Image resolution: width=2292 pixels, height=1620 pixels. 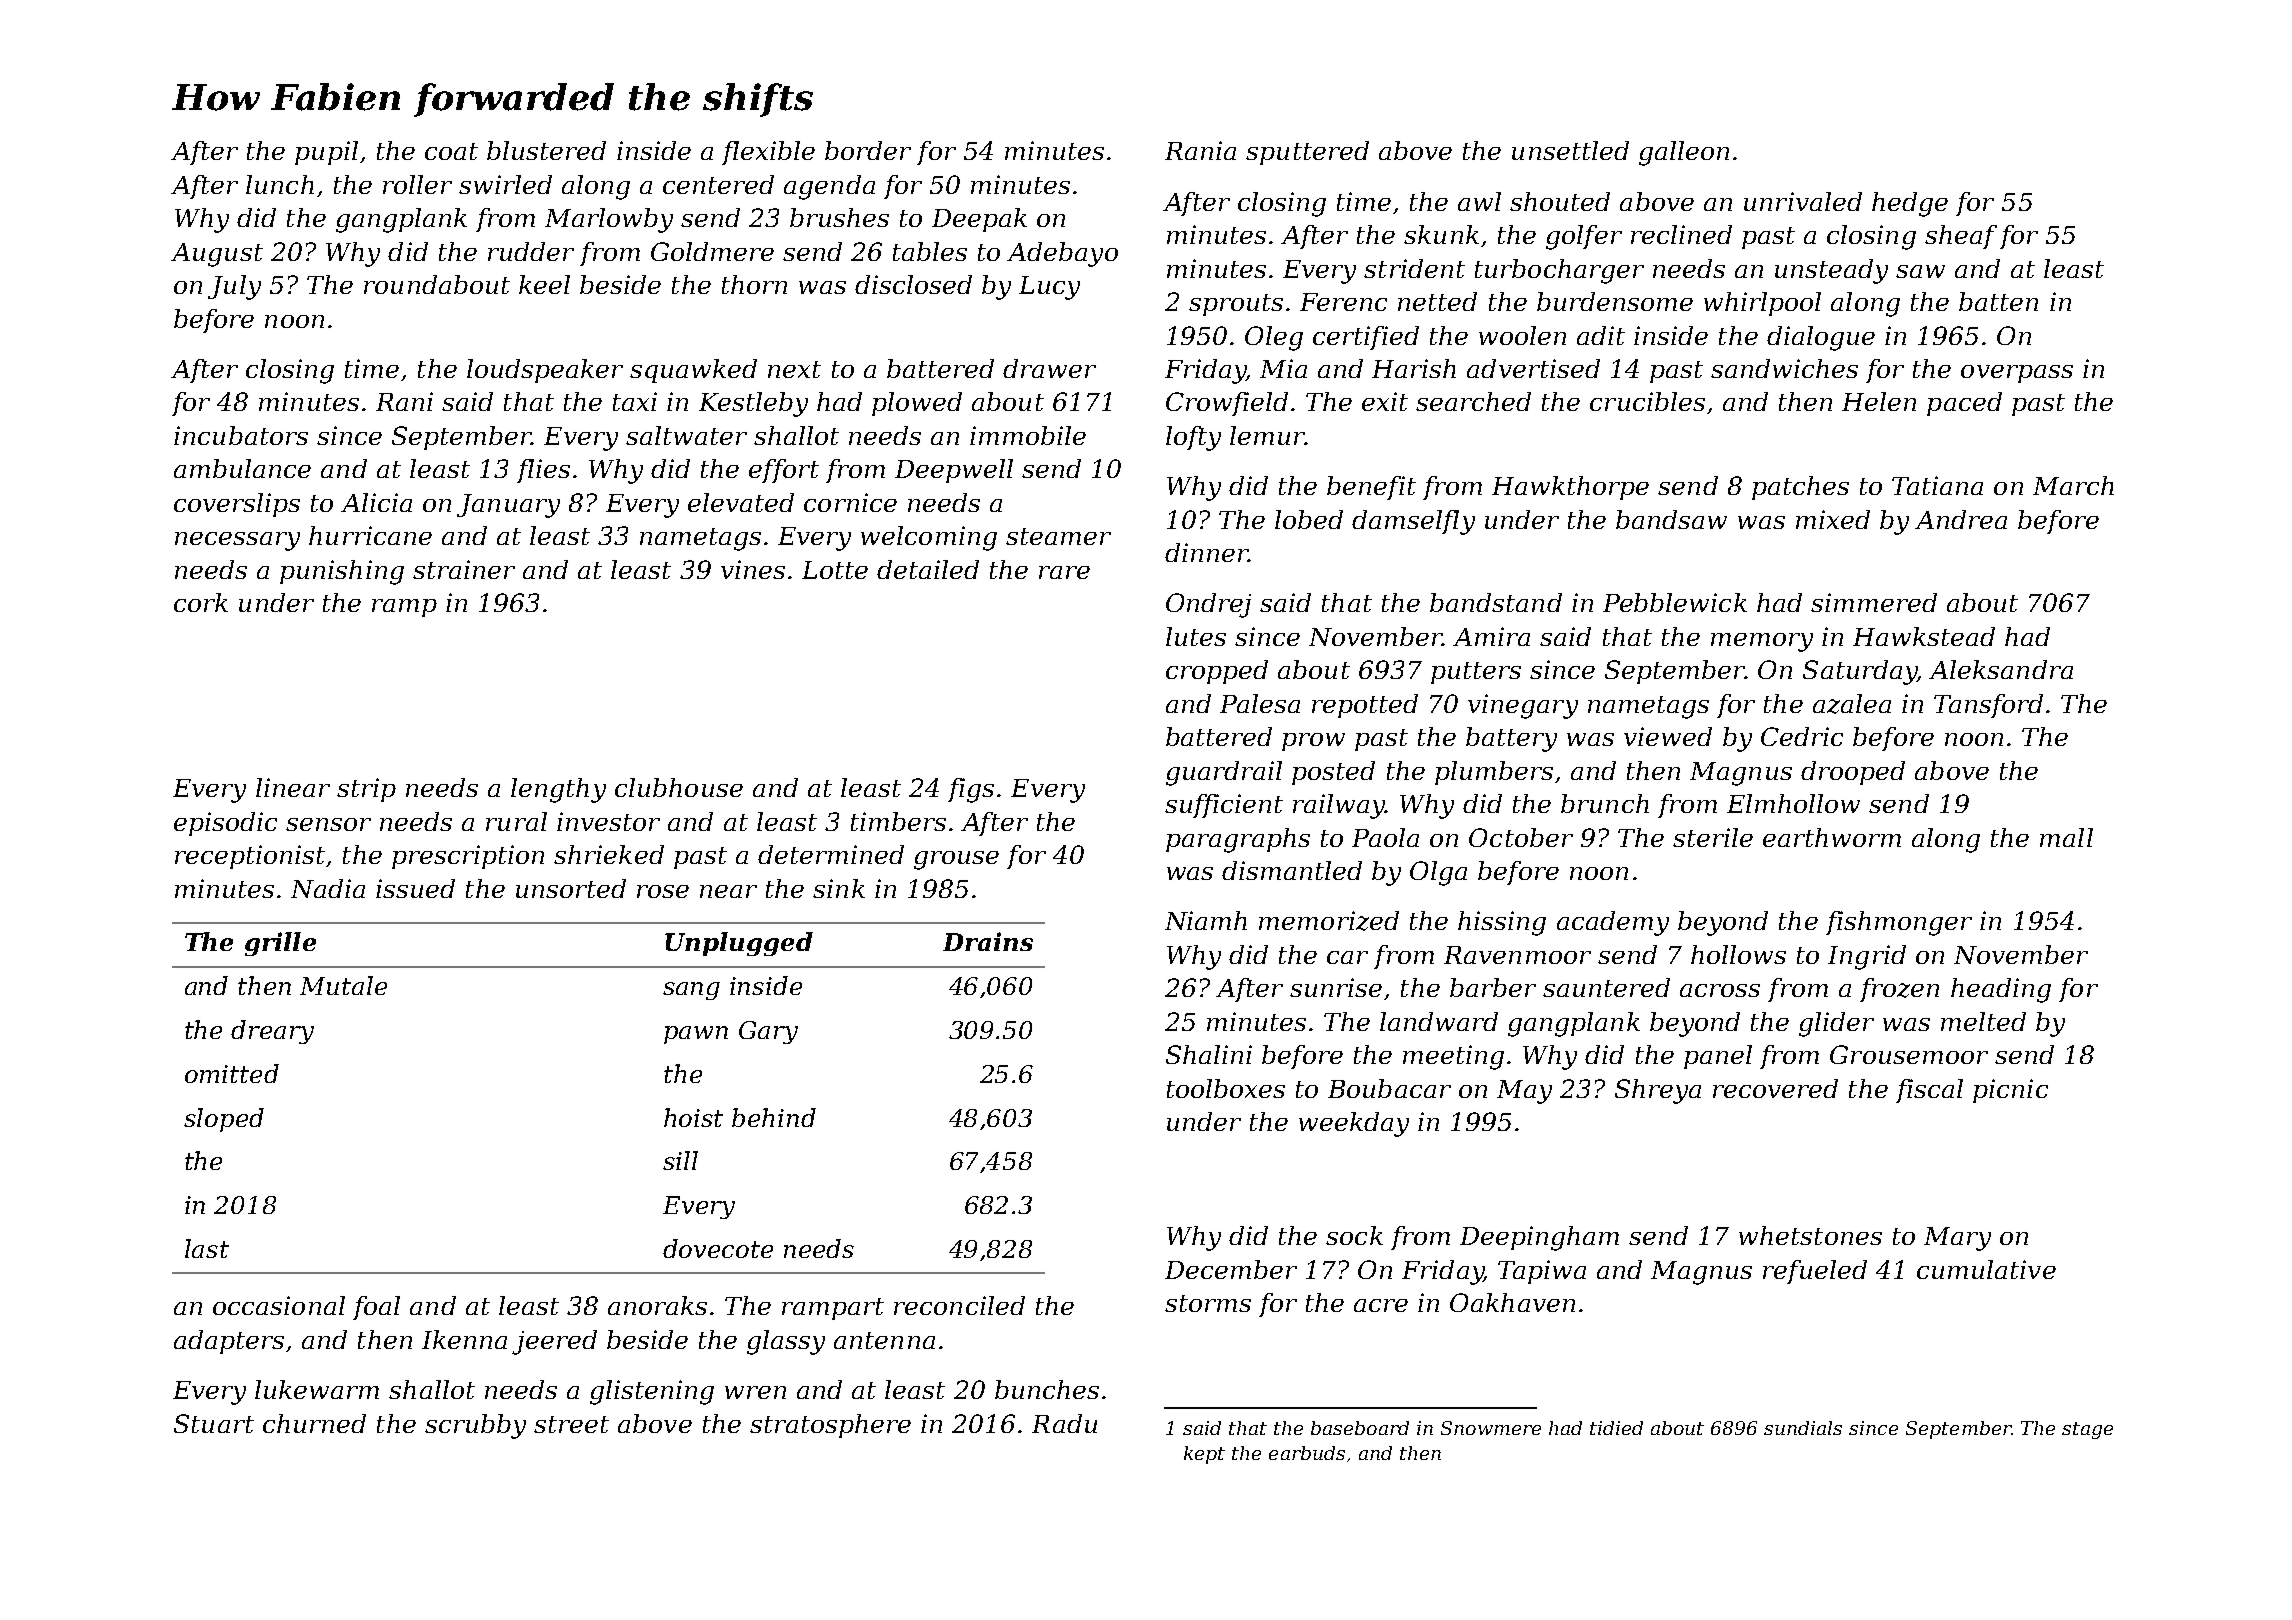 I want to click on Deepak, so click(x=979, y=220).
